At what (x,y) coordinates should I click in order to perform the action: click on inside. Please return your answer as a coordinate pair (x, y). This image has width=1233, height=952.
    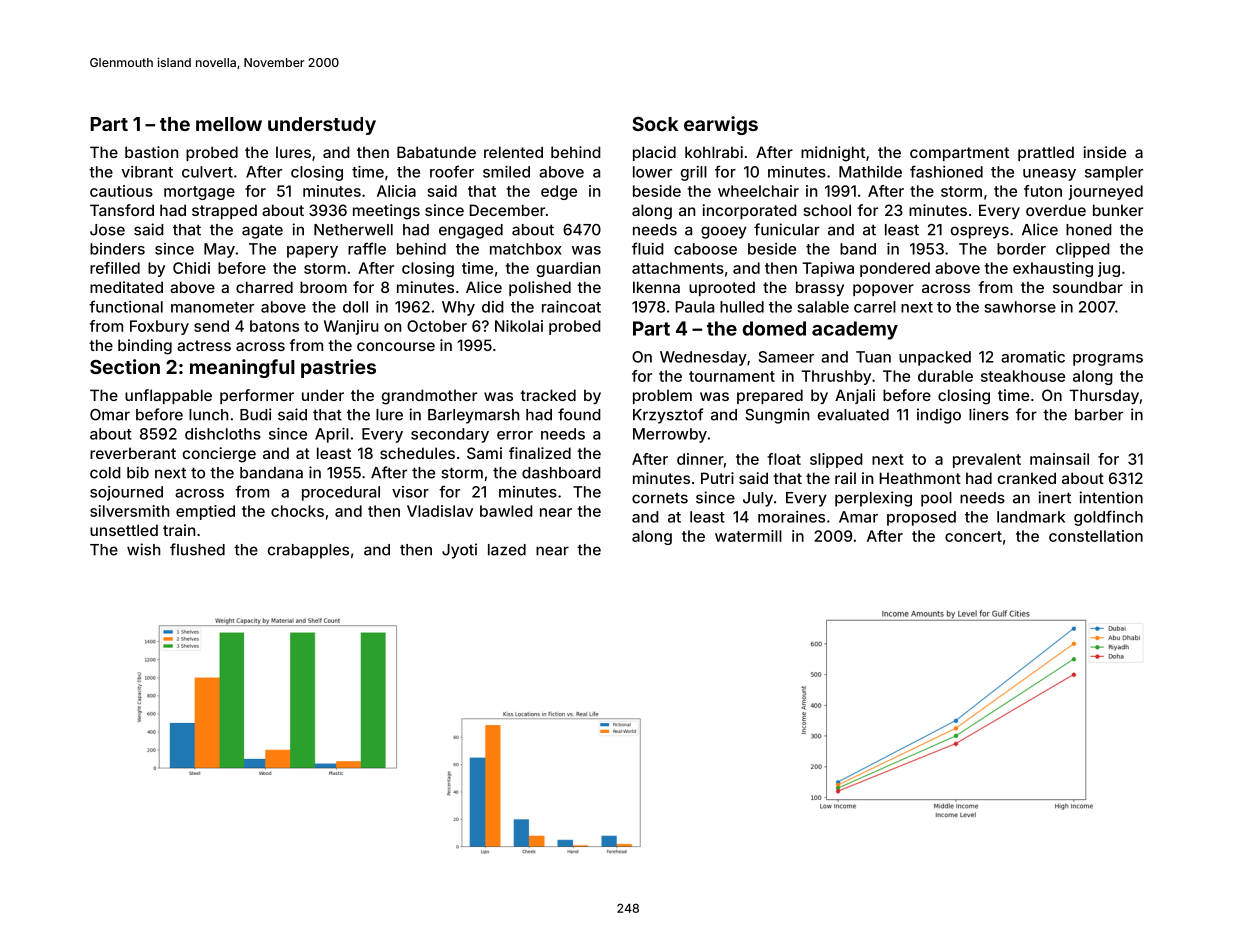
    Looking at the image, I should click on (1105, 152).
